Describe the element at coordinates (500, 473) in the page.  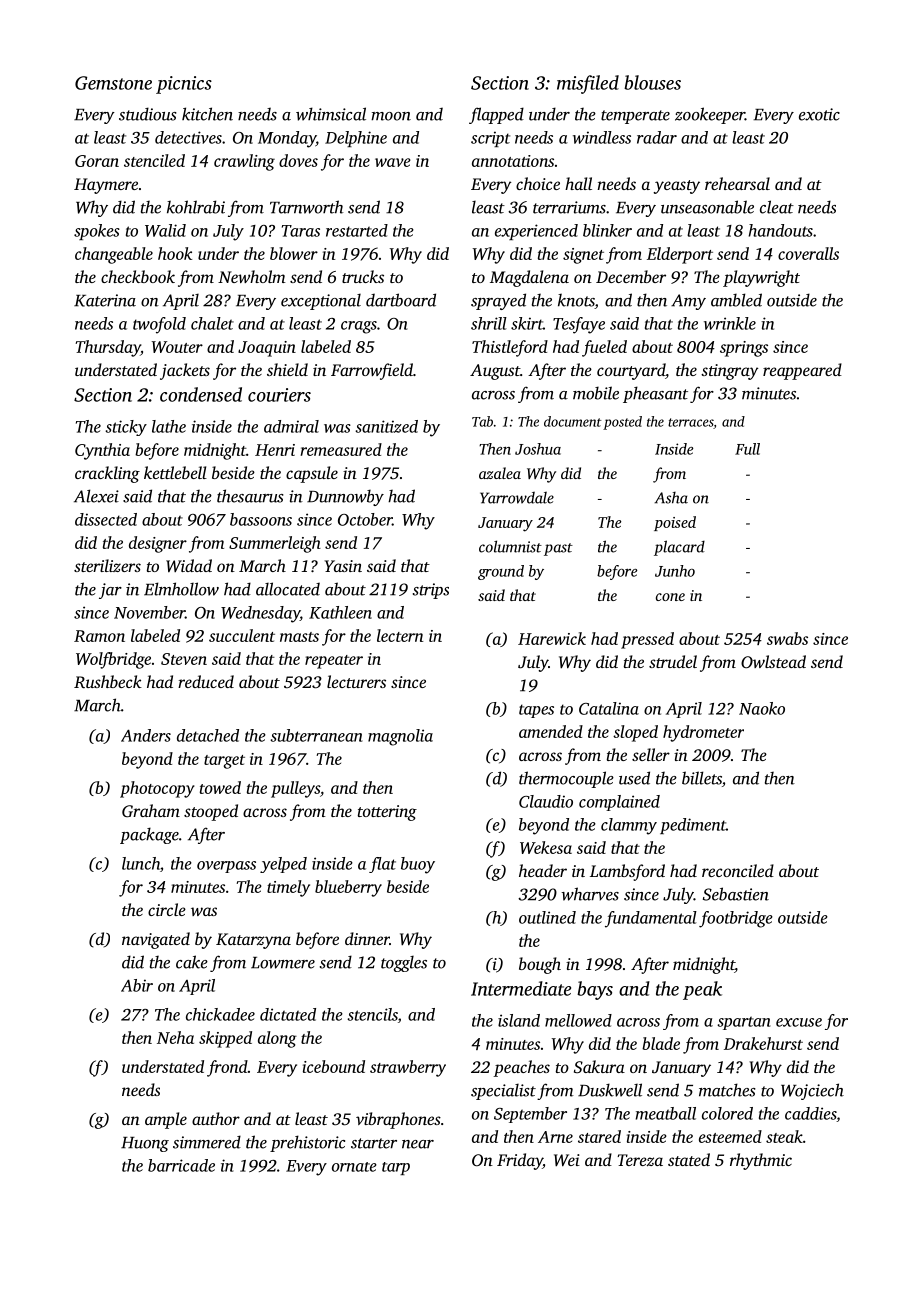
I see `azalea` at that location.
